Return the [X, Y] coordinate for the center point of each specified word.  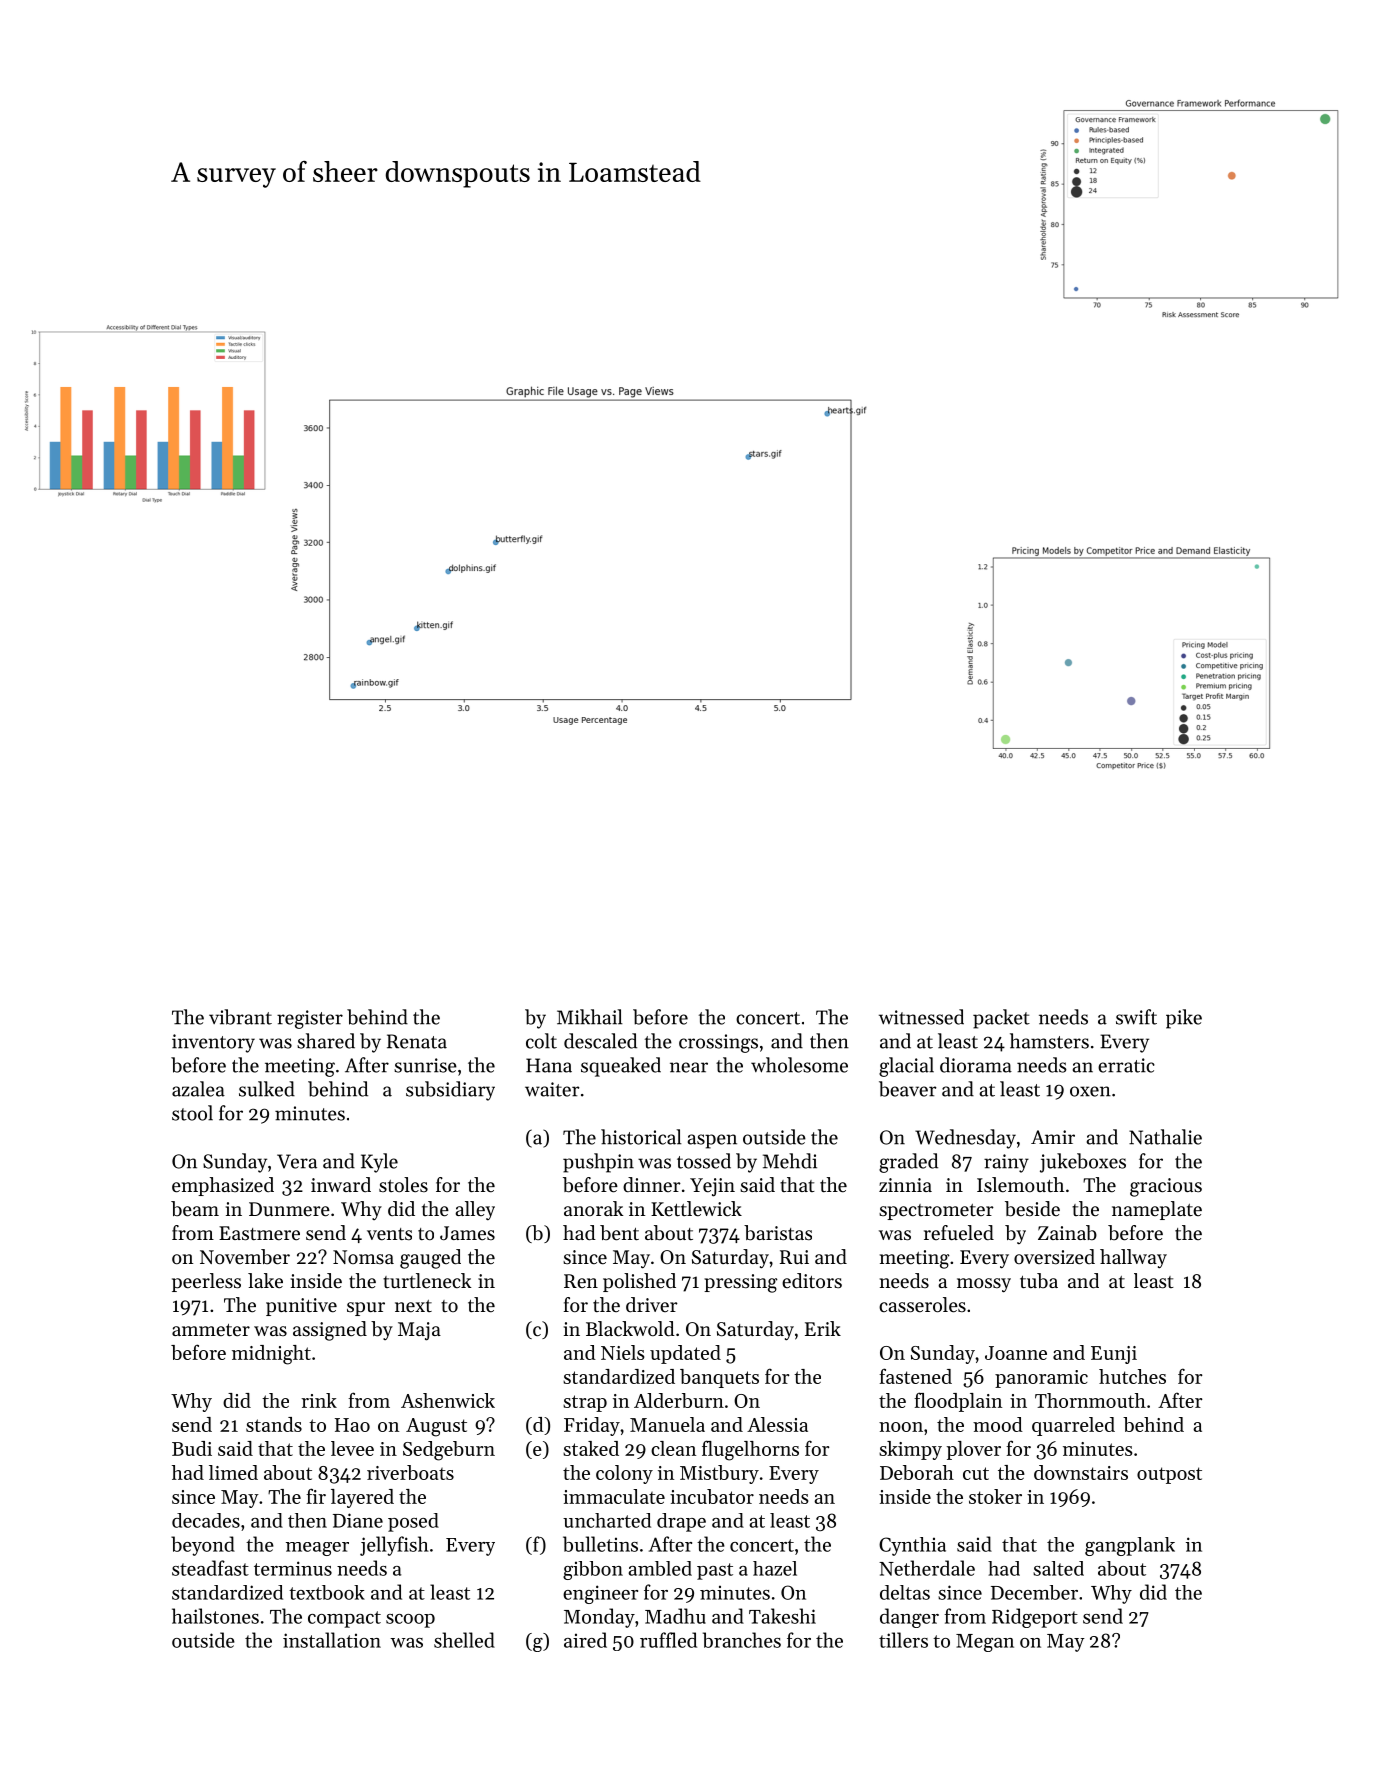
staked [591, 1448]
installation [332, 1640]
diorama [976, 1065]
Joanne [1016, 1353]
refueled [959, 1233]
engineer [600, 1594]
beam [195, 1209]
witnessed [921, 1017]
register [310, 1019]
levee [352, 1448]
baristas [778, 1233]
